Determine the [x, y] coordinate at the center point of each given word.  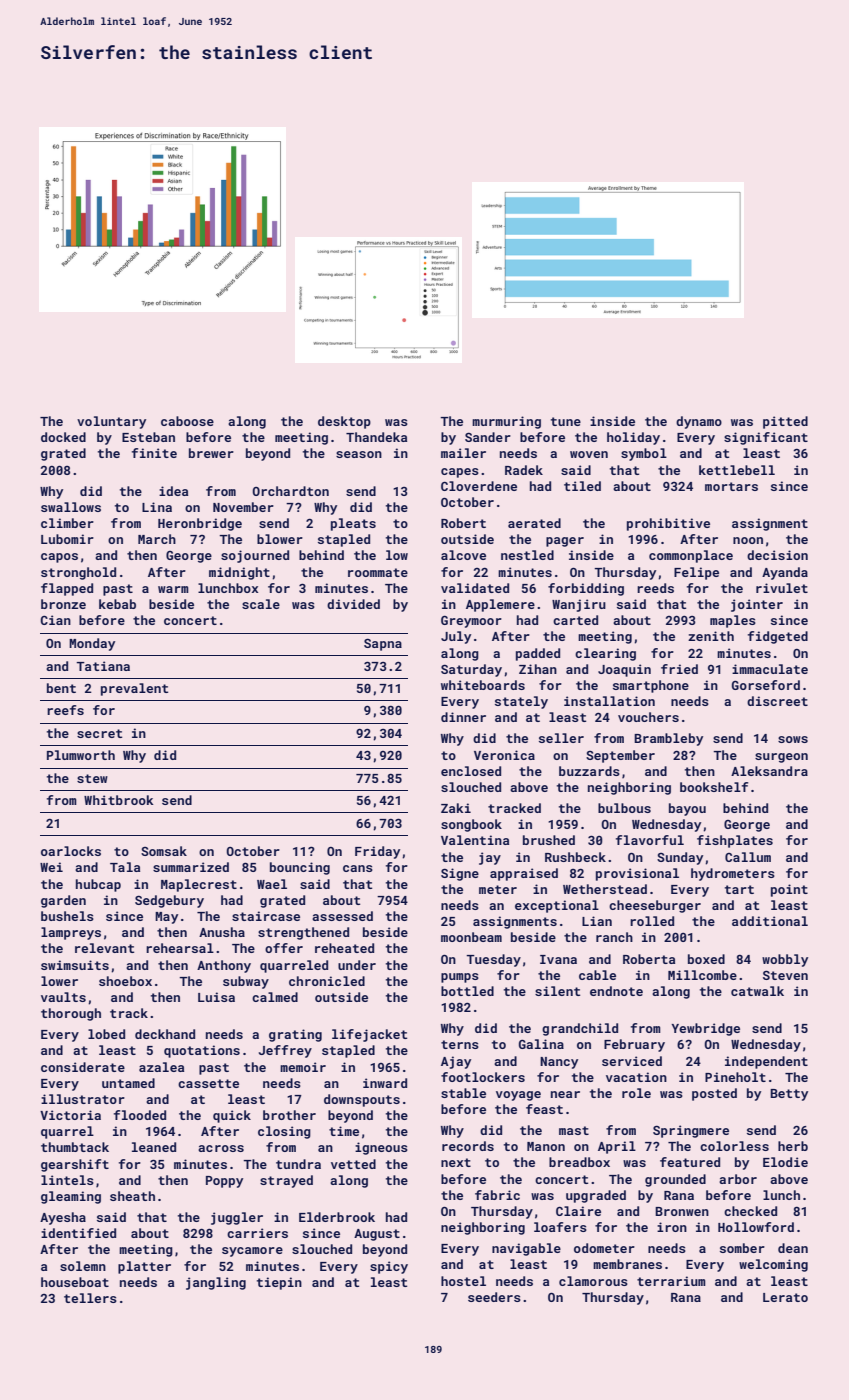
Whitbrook [119, 800]
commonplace [691, 556]
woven [589, 454]
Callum [748, 857]
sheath [132, 1196]
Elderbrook [337, 1217]
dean [793, 1248]
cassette [208, 1083]
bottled [467, 991]
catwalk [757, 991]
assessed [342, 916]
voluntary [111, 422]
